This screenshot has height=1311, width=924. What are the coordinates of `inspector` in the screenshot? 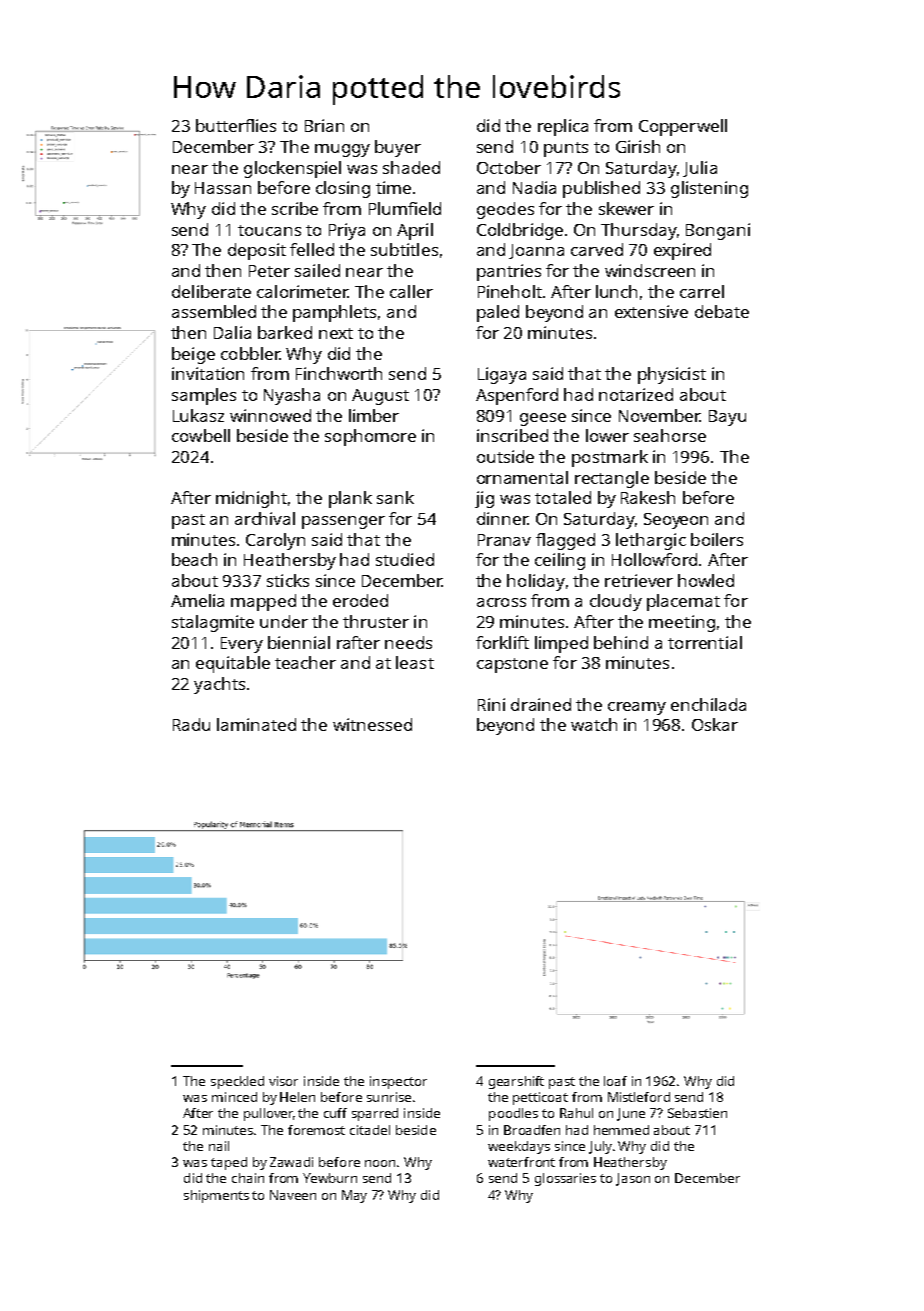 It's located at (398, 1082).
